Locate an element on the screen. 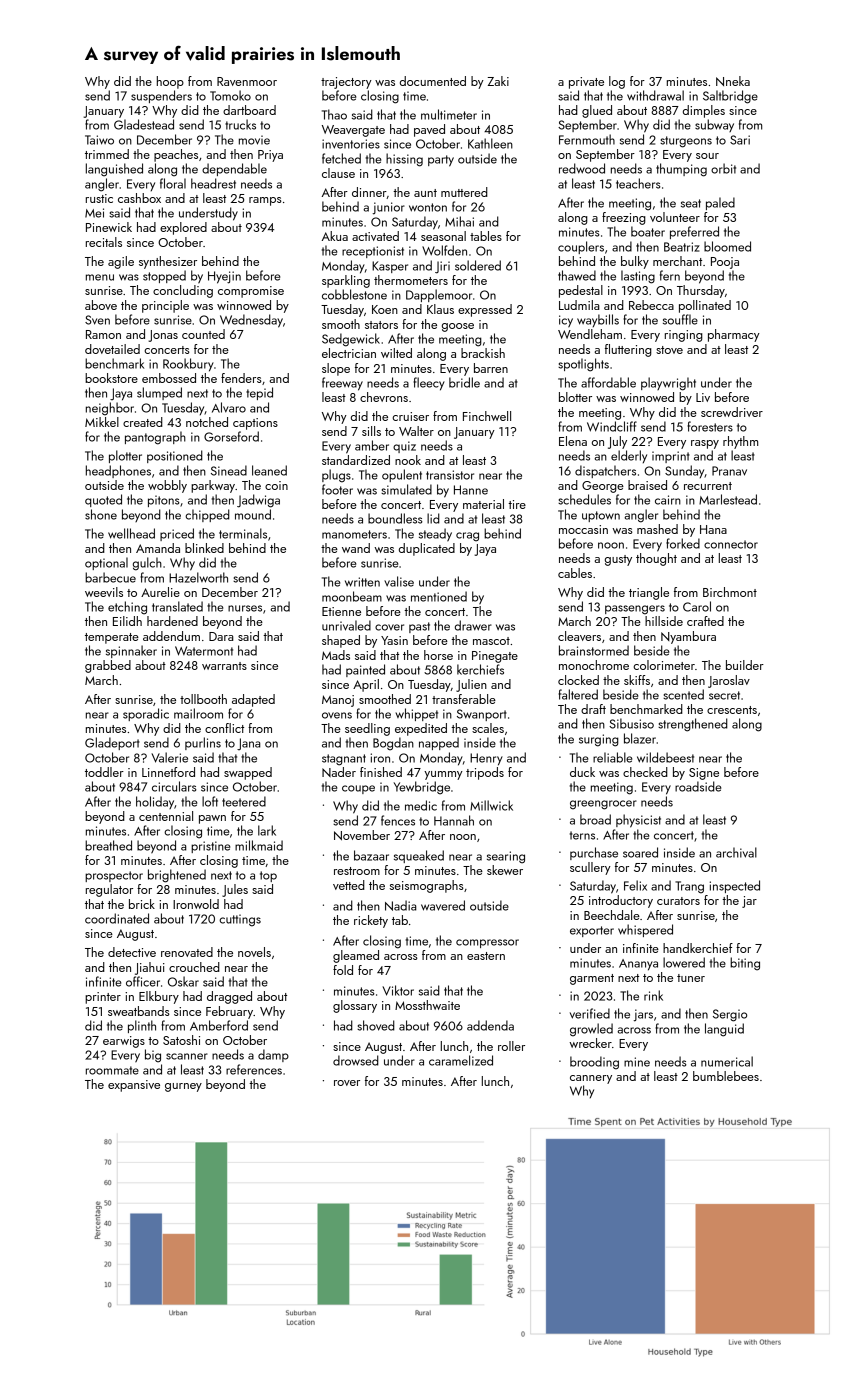 The height and width of the screenshot is (1400, 849). sturgeons is located at coordinates (686, 142).
